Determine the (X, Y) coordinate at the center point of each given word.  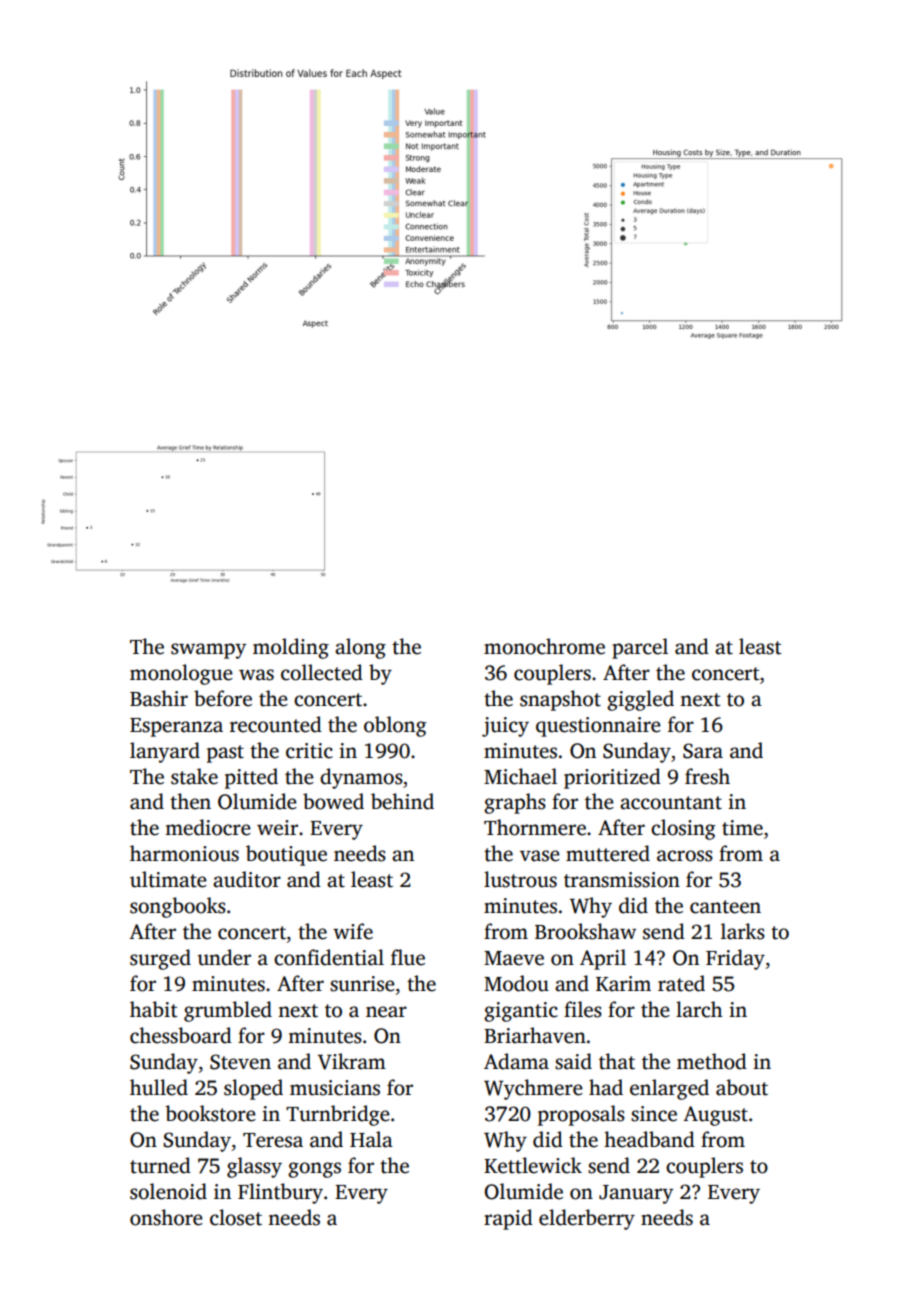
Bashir (159, 698)
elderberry (587, 1219)
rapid (508, 1219)
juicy (505, 727)
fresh (707, 776)
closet (236, 1217)
